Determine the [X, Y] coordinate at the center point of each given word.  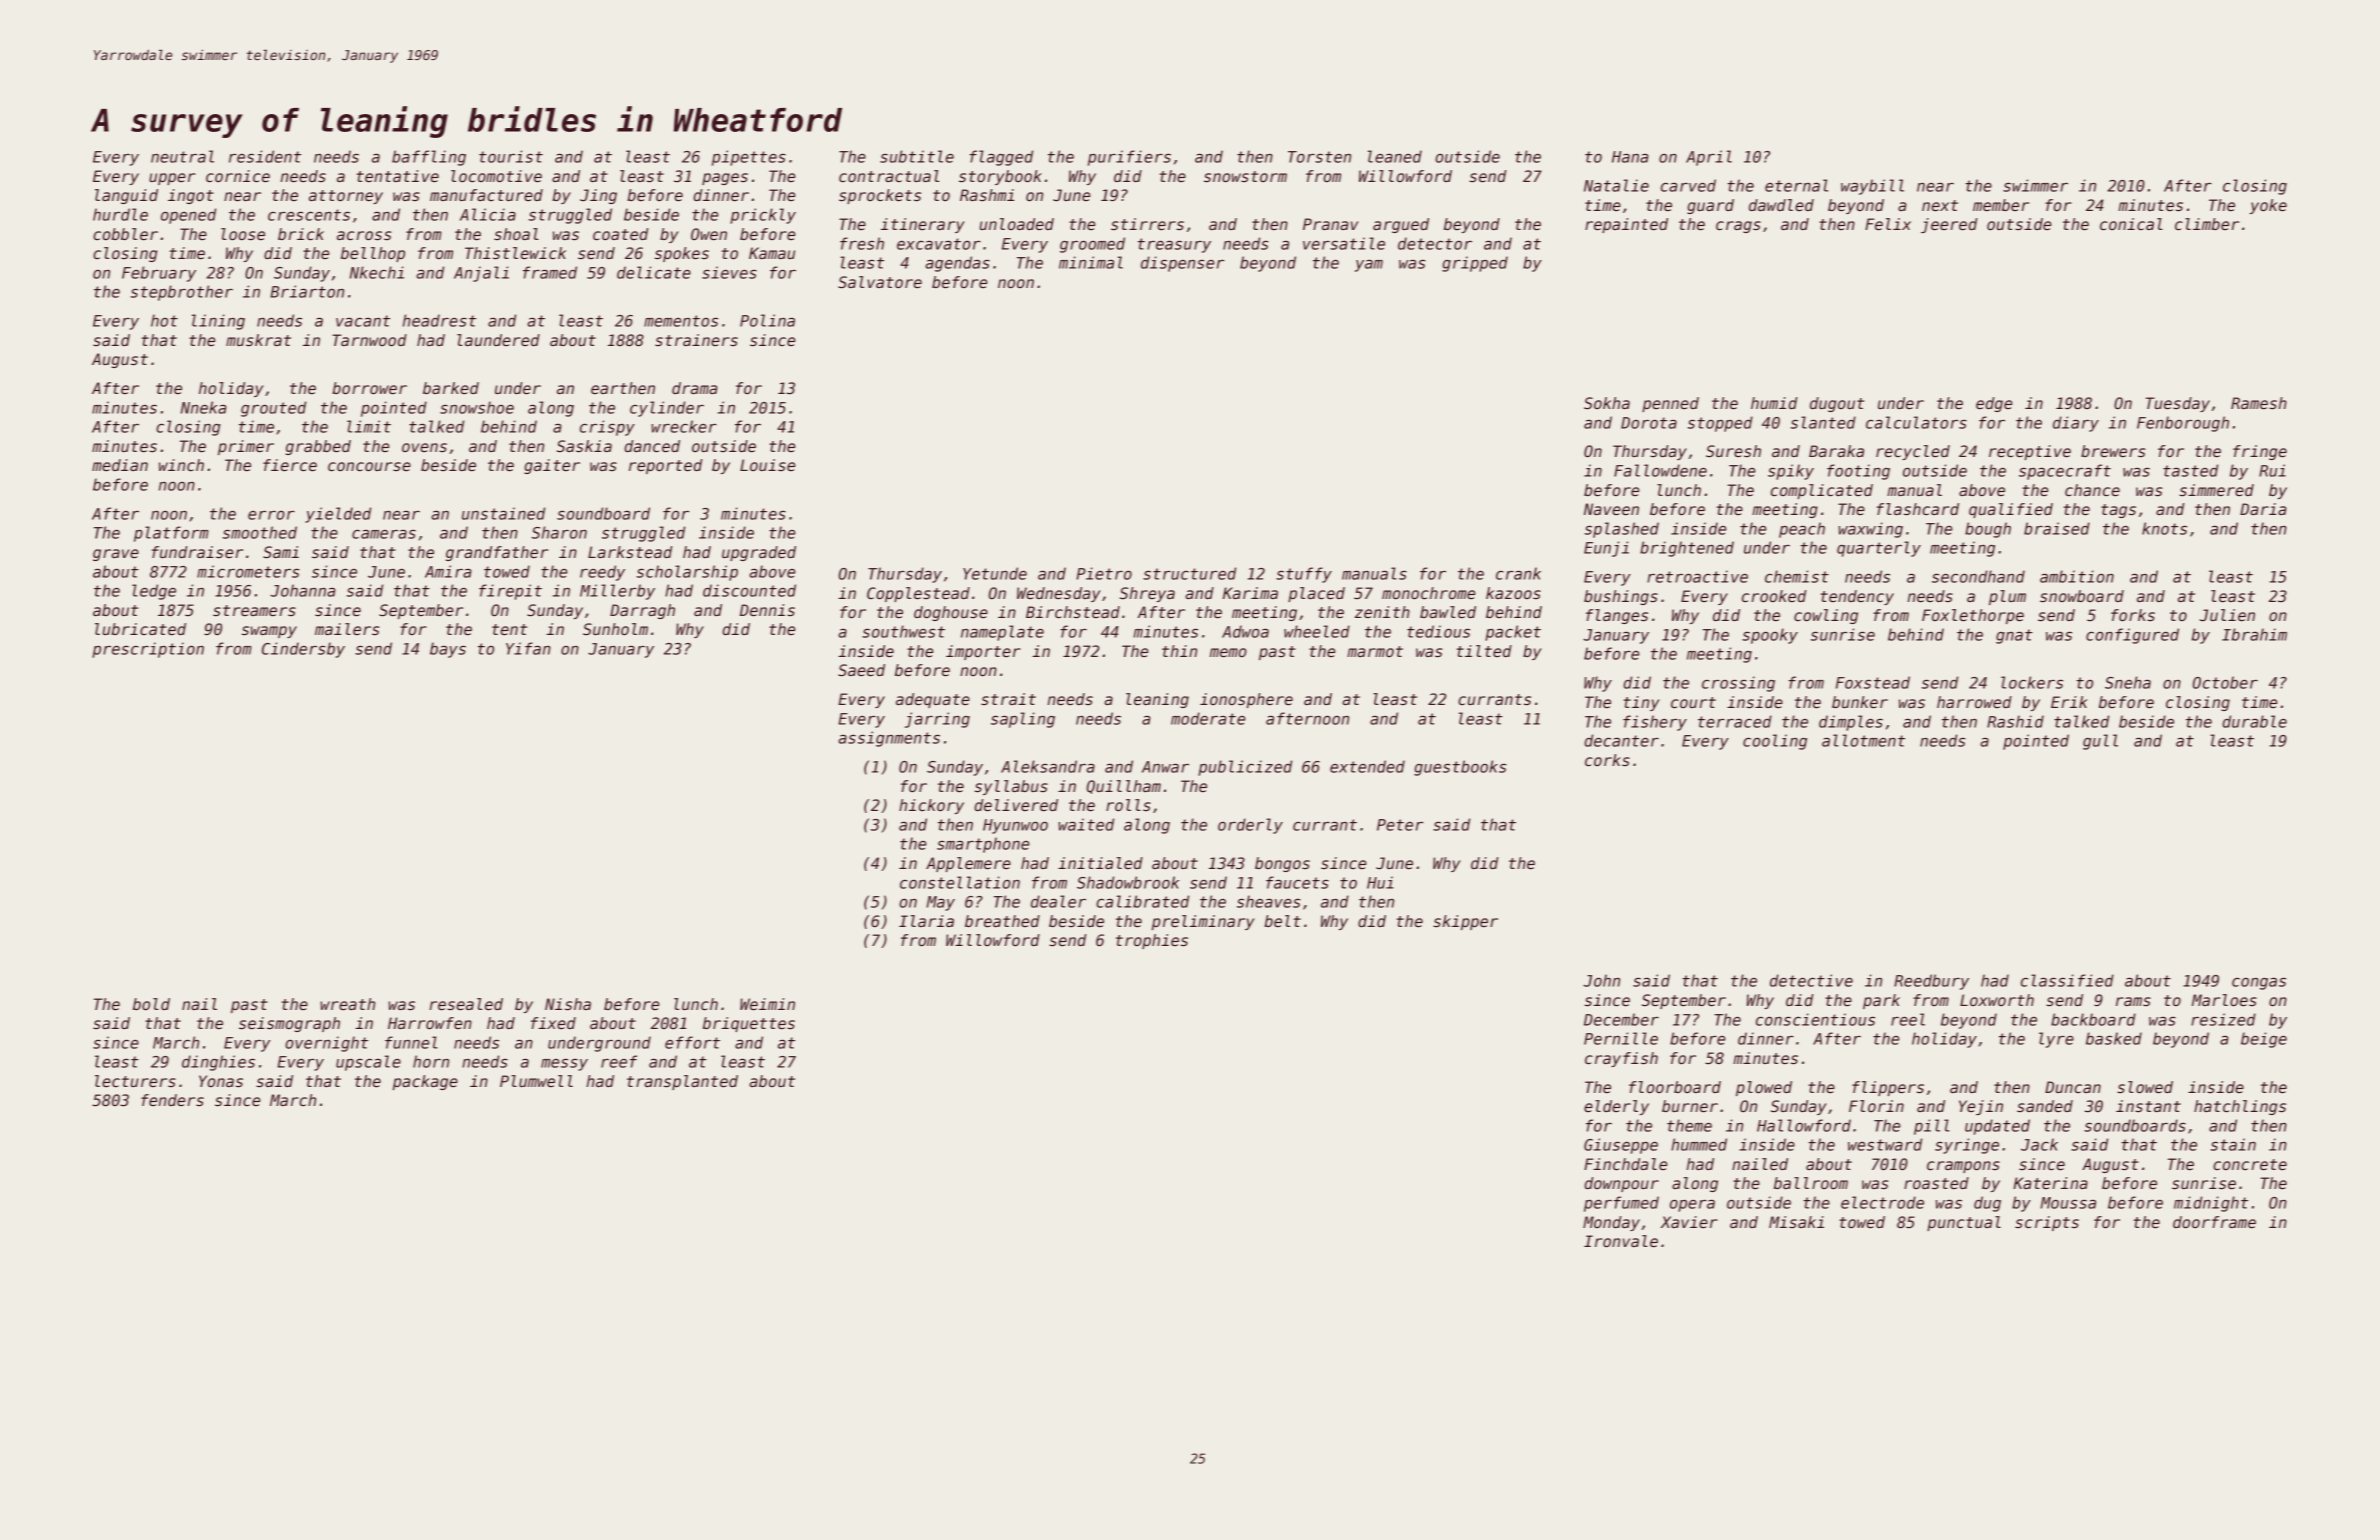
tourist [511, 156]
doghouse [951, 613]
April [1709, 158]
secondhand [1978, 576]
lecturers [135, 1081]
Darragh [642, 611]
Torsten [1319, 157]
